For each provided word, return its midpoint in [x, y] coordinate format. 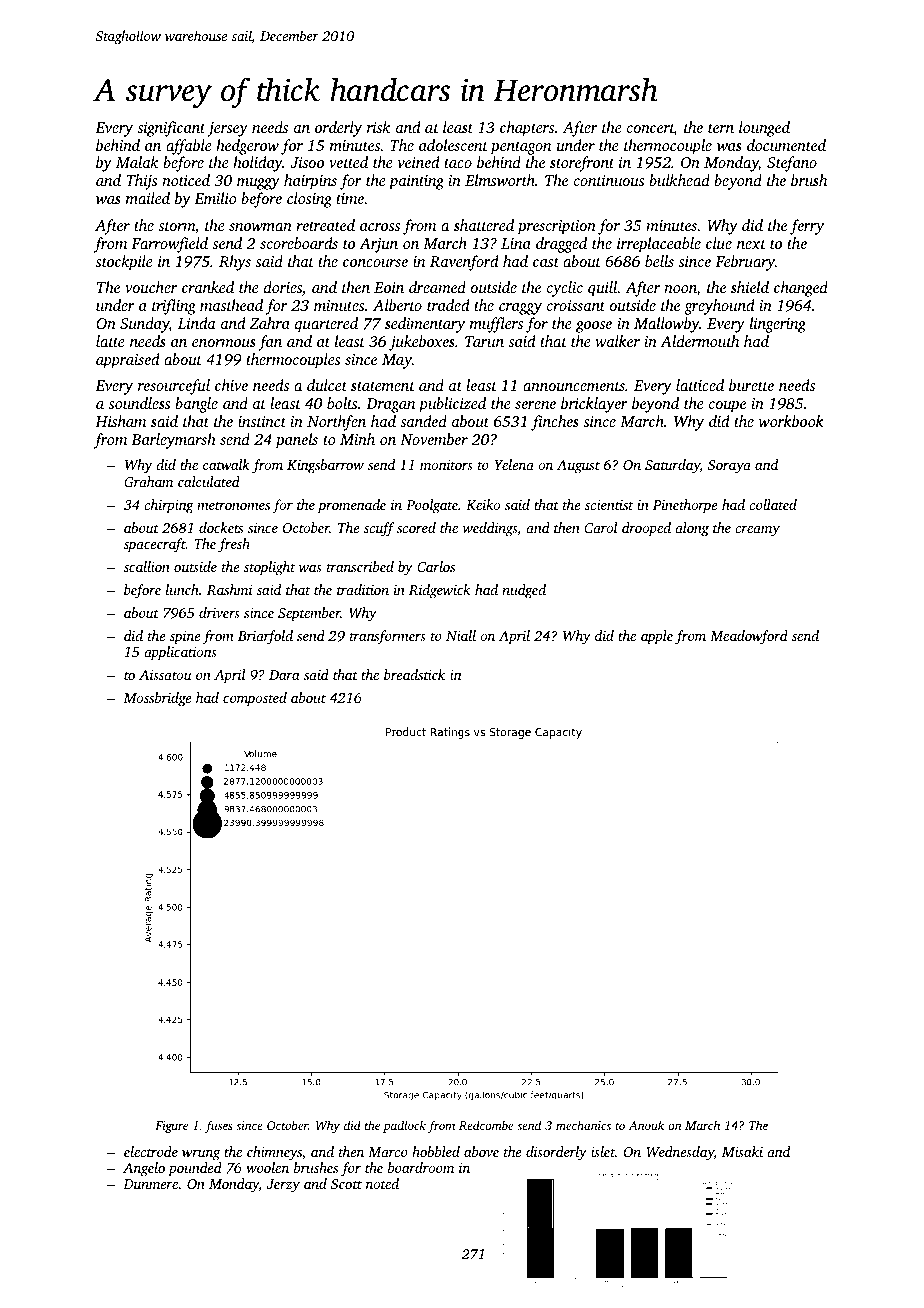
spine [185, 637]
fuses [219, 1126]
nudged [524, 591]
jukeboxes [422, 343]
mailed [148, 198]
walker [617, 341]
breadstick [414, 674]
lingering [778, 325]
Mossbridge [157, 699]
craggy [520, 309]
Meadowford [749, 637]
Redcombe [486, 1125]
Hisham [120, 421]
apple [657, 637]
